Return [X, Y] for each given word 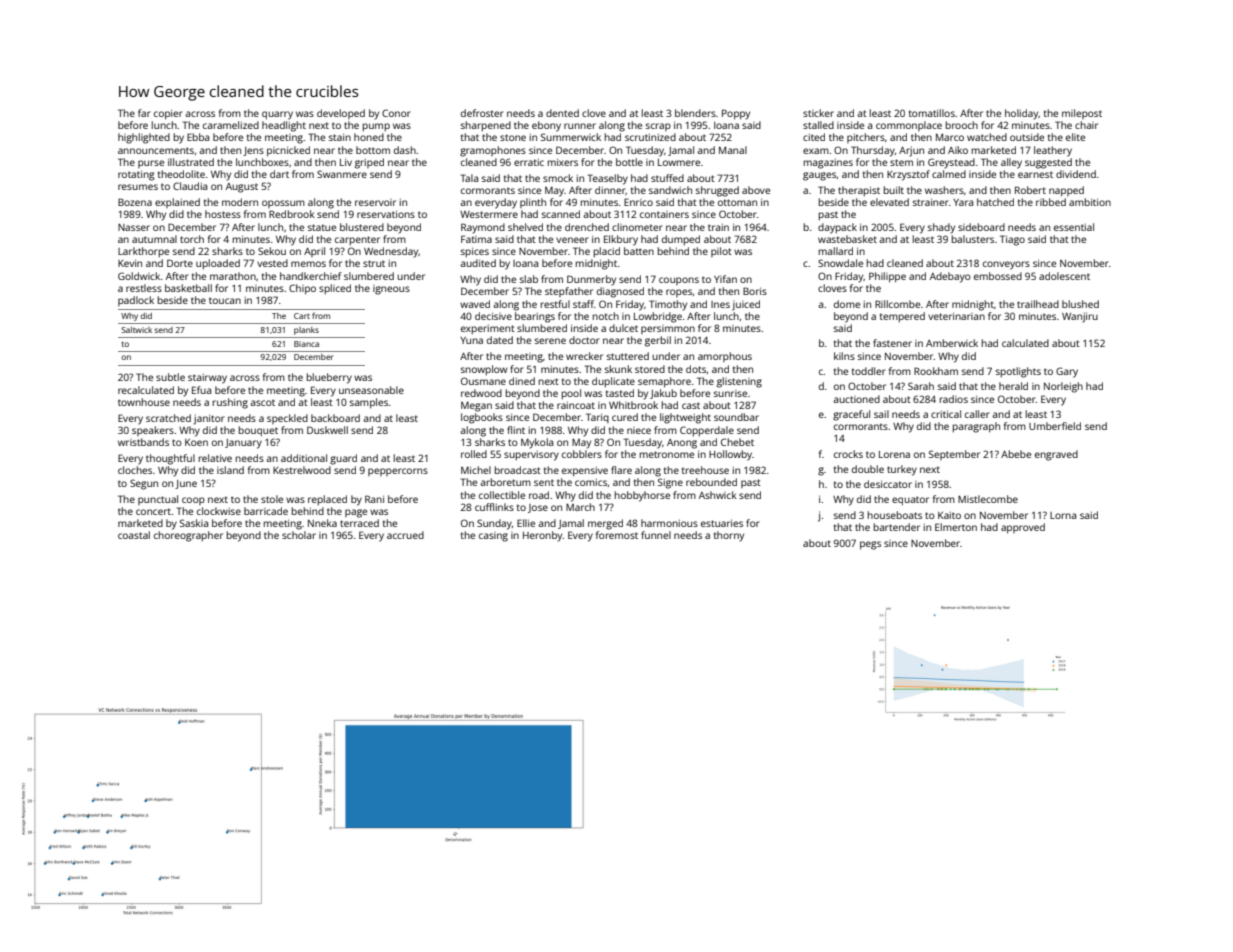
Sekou [272, 251]
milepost [1082, 114]
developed [341, 114]
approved [1023, 528]
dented [562, 113]
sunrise [730, 393]
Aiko [958, 150]
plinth [533, 203]
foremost [617, 535]
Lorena [894, 454]
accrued [405, 535]
